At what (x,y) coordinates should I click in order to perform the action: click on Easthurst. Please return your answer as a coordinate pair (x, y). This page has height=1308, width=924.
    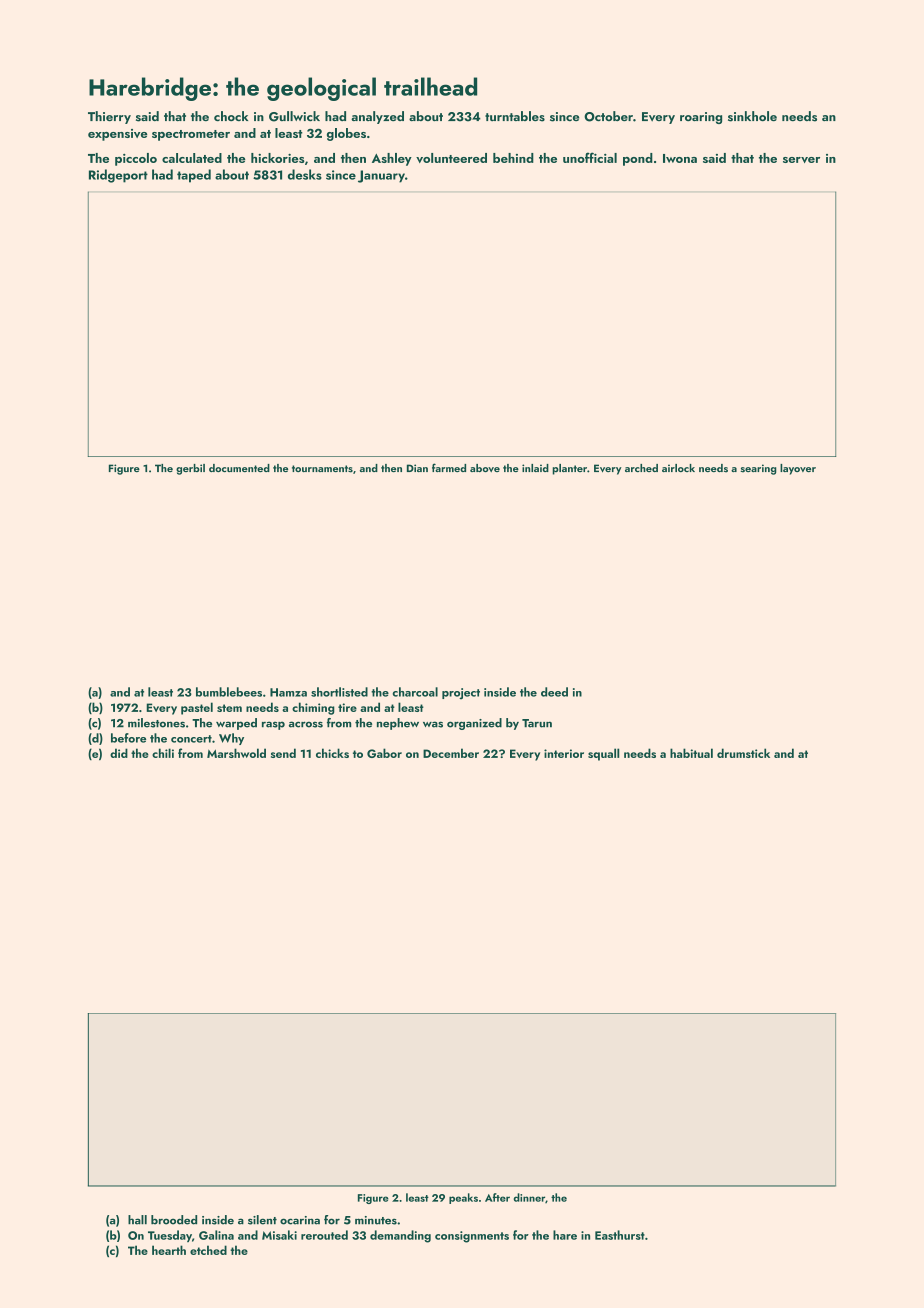
    Looking at the image, I should click on (620, 1235).
